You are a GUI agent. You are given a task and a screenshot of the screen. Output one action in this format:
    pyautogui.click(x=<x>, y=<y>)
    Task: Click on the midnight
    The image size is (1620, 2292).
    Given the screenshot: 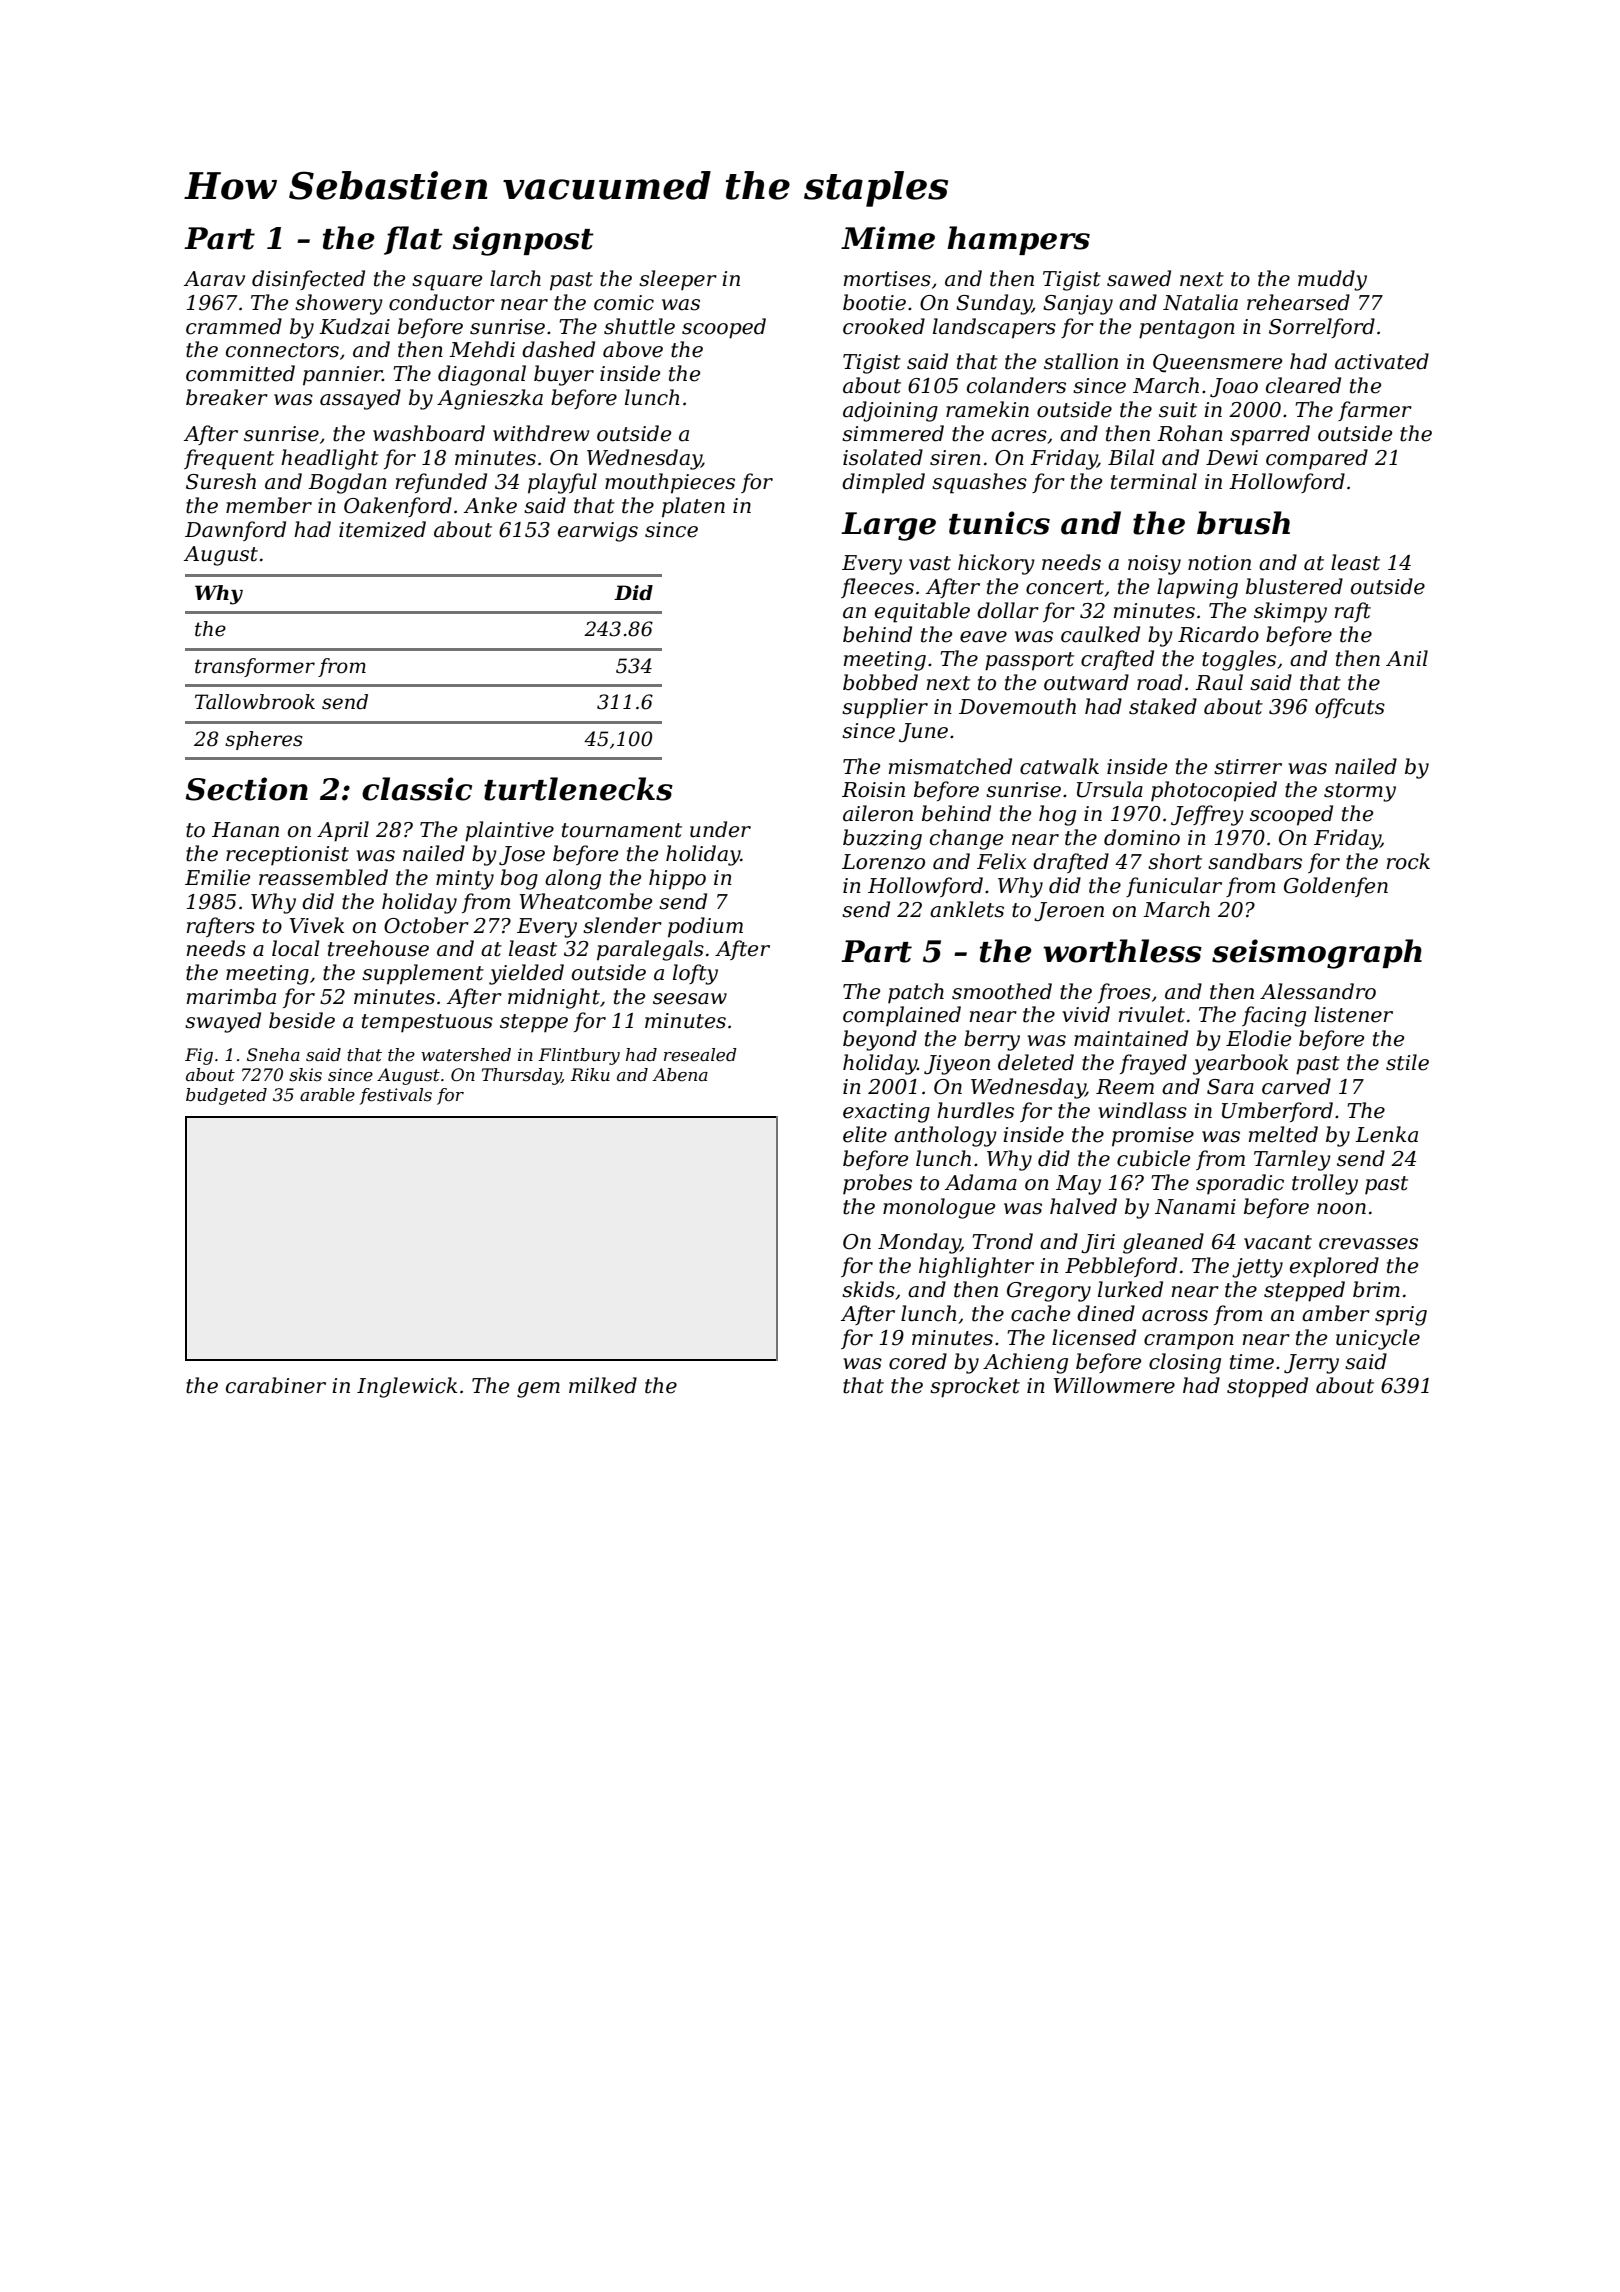 What is the action you would take?
    pyautogui.click(x=554, y=998)
